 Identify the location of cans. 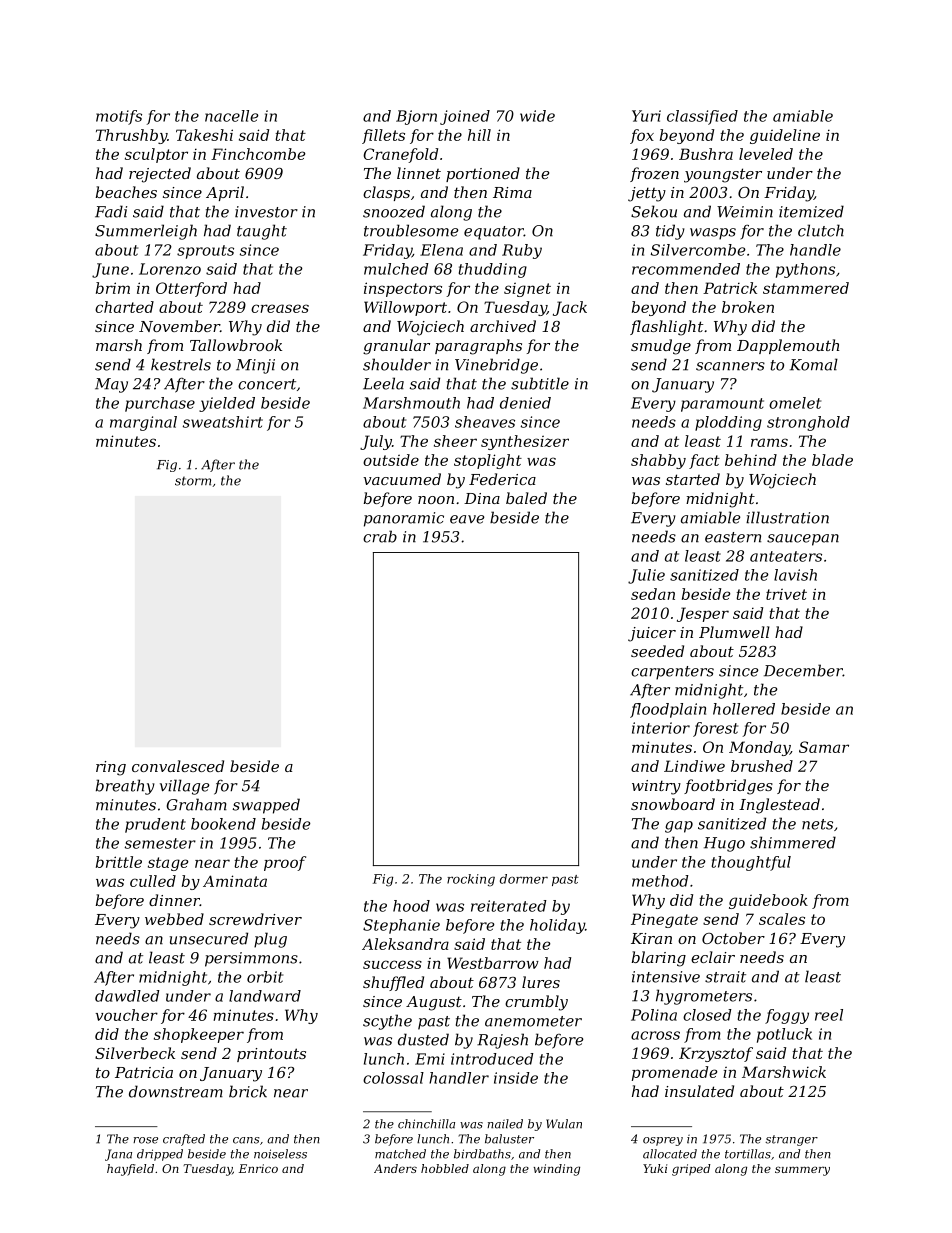
(246, 1140).
